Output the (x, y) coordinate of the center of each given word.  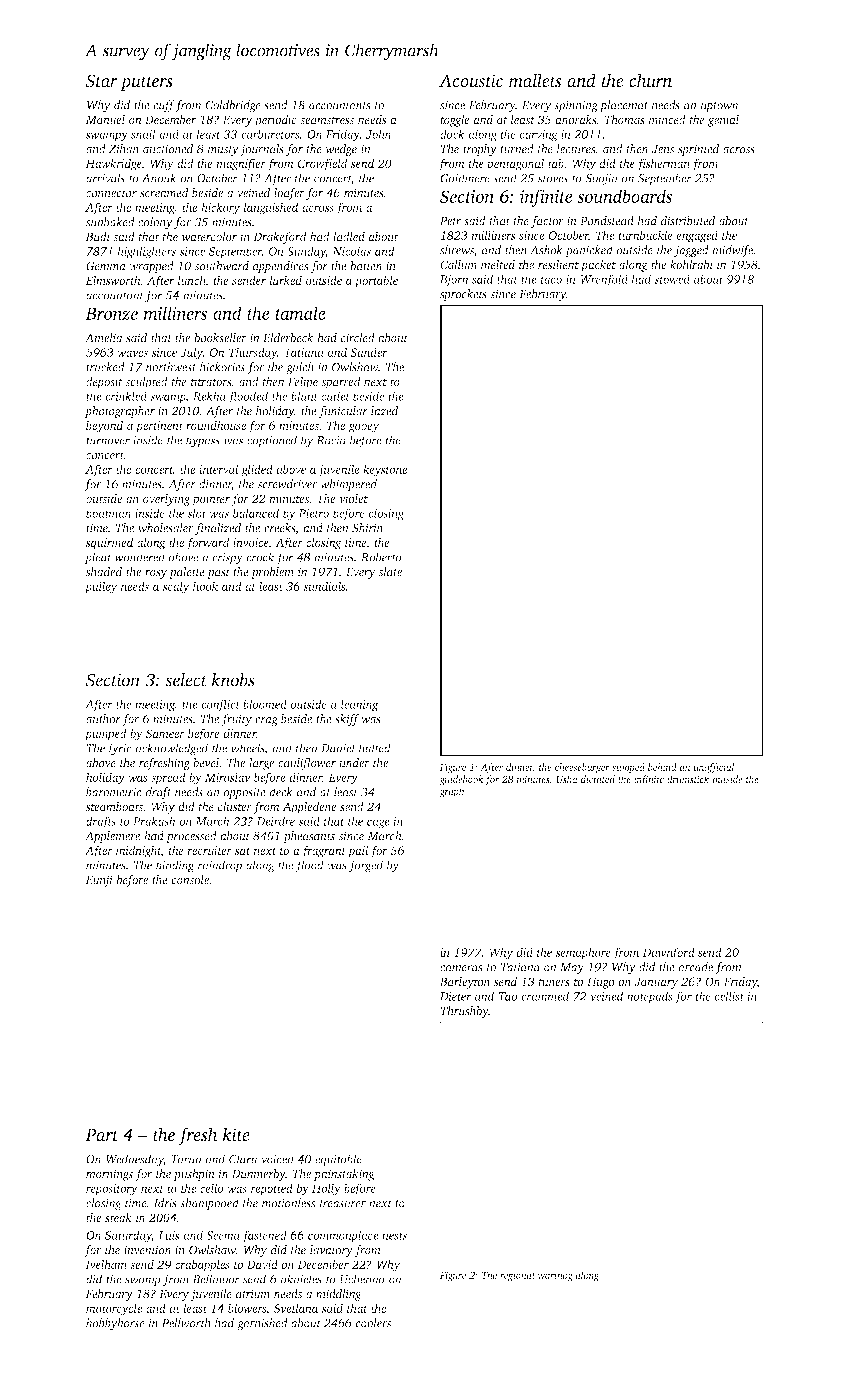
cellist (729, 996)
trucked (105, 367)
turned (517, 149)
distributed (688, 221)
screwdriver (287, 484)
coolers (373, 1323)
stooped (628, 768)
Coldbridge (233, 106)
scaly (176, 587)
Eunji (99, 881)
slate (390, 572)
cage (378, 824)
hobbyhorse (115, 1324)
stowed (672, 279)
